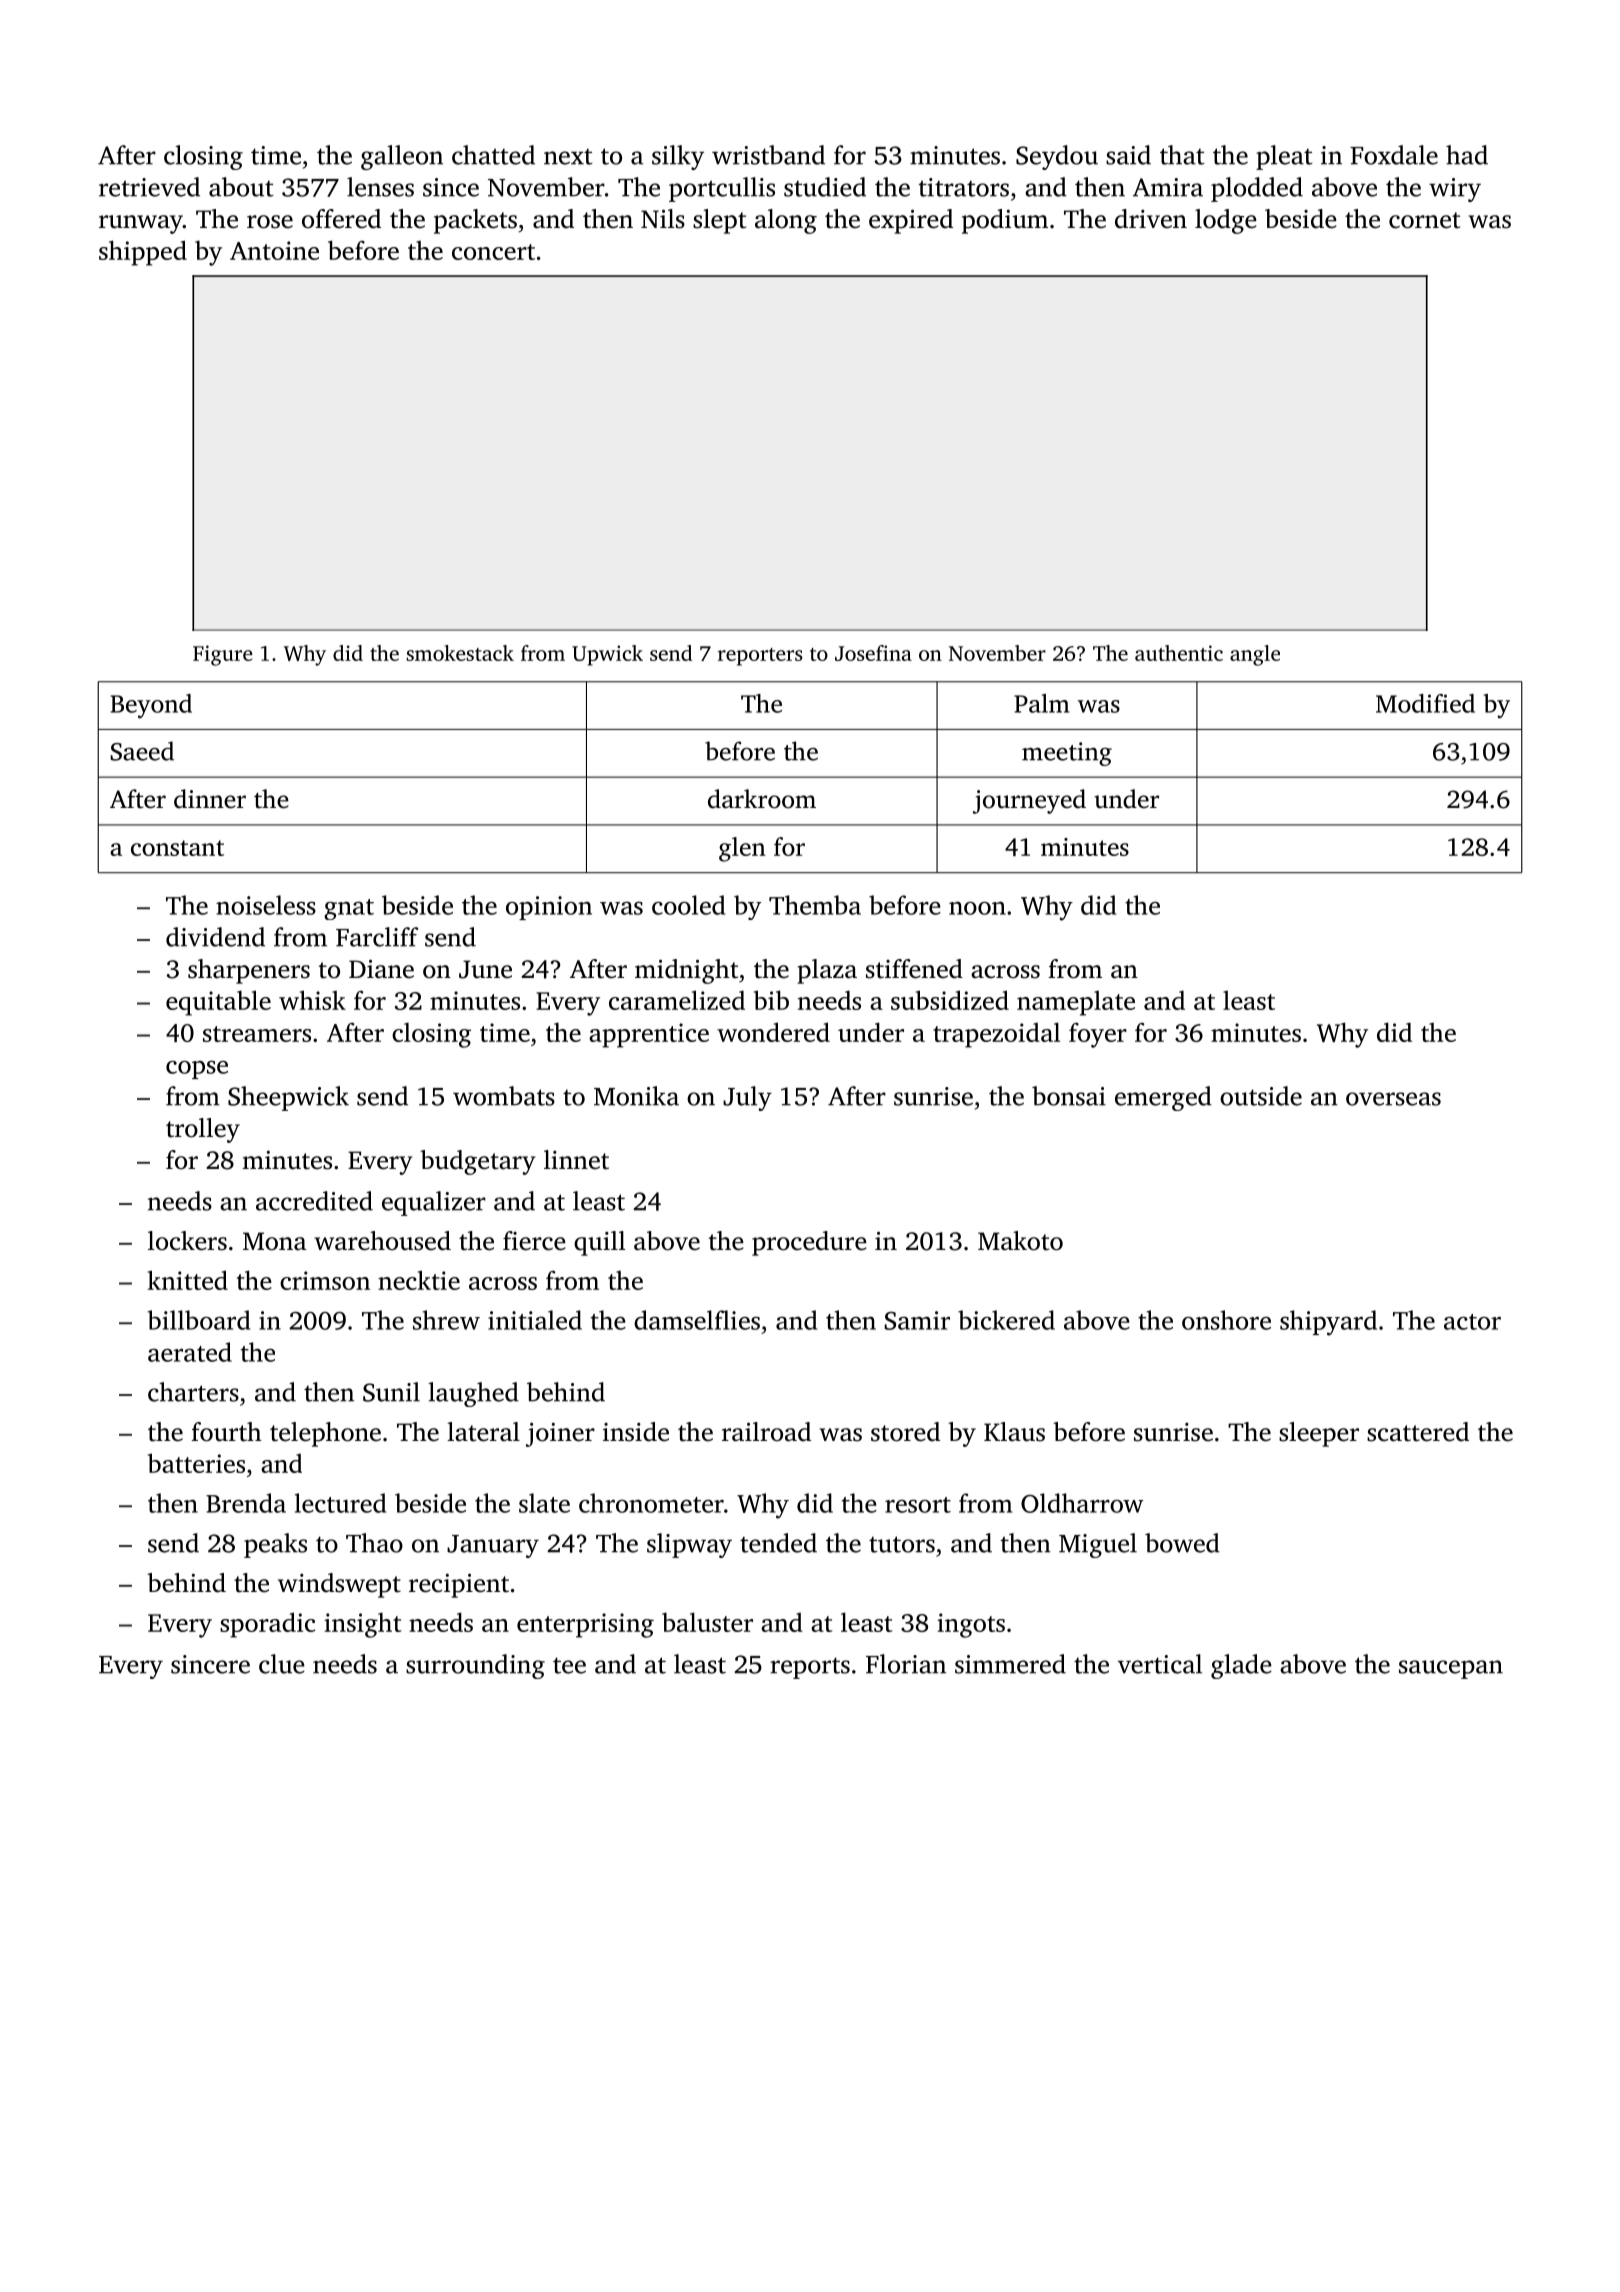 The image size is (1620, 2292). Describe the element at coordinates (1472, 1322) in the document. I see `actor` at that location.
